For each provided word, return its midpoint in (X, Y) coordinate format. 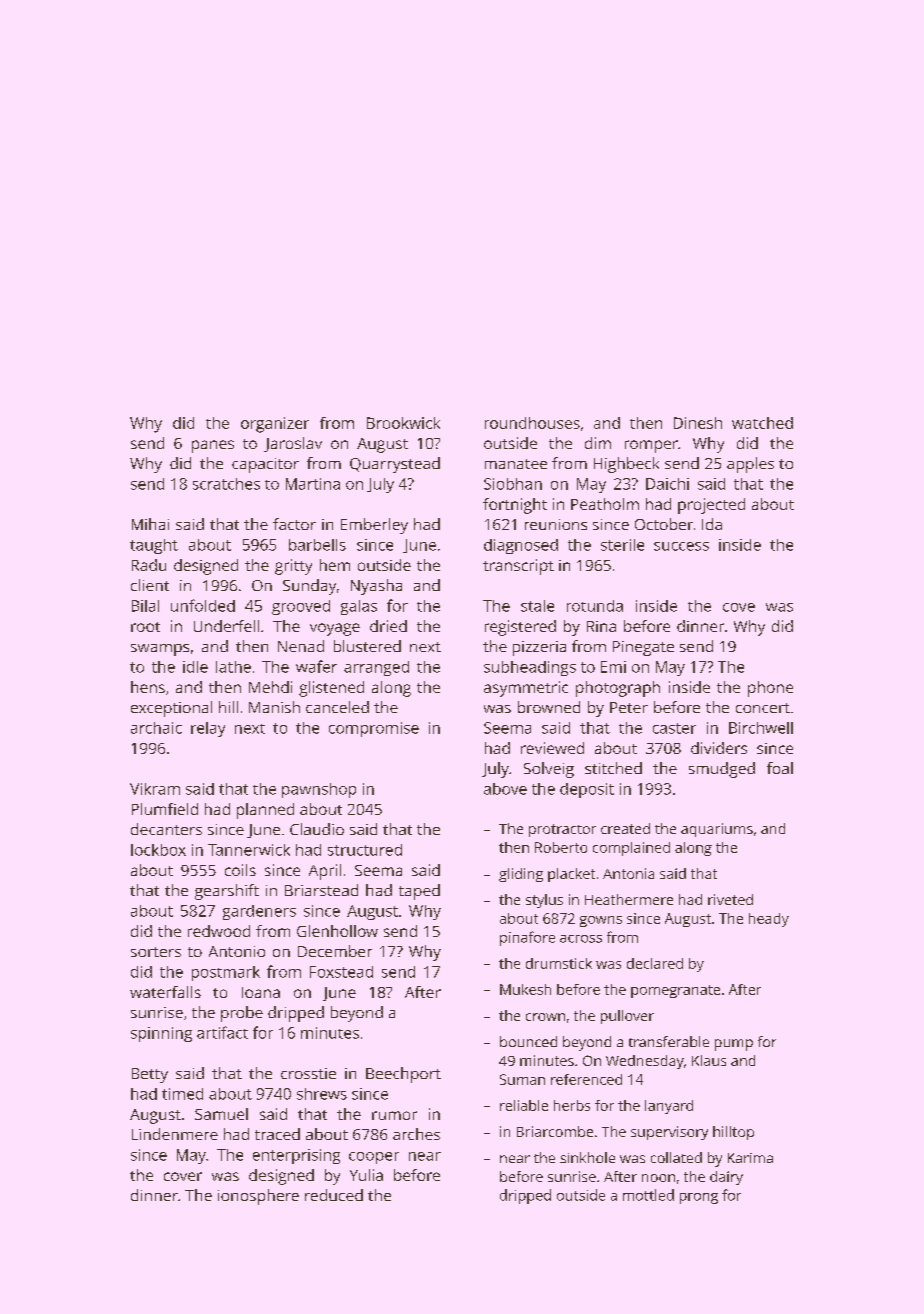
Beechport (403, 1075)
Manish (274, 707)
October (664, 524)
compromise (374, 729)
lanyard (669, 1107)
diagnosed (521, 546)
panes (213, 446)
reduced (334, 1195)
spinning (161, 1034)
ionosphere (258, 1197)
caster (674, 728)
